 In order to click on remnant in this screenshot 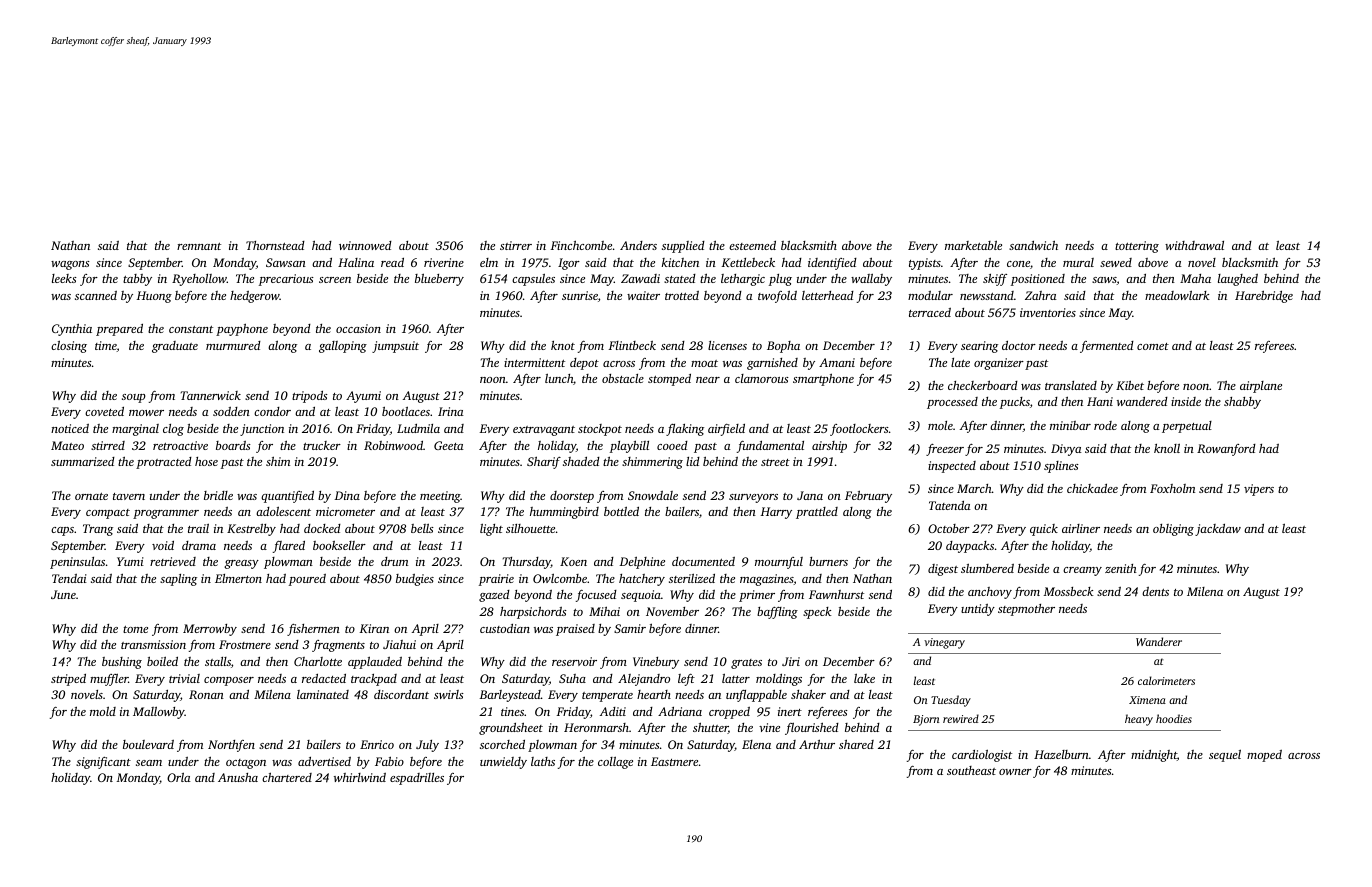, I will do `click(199, 246)`.
